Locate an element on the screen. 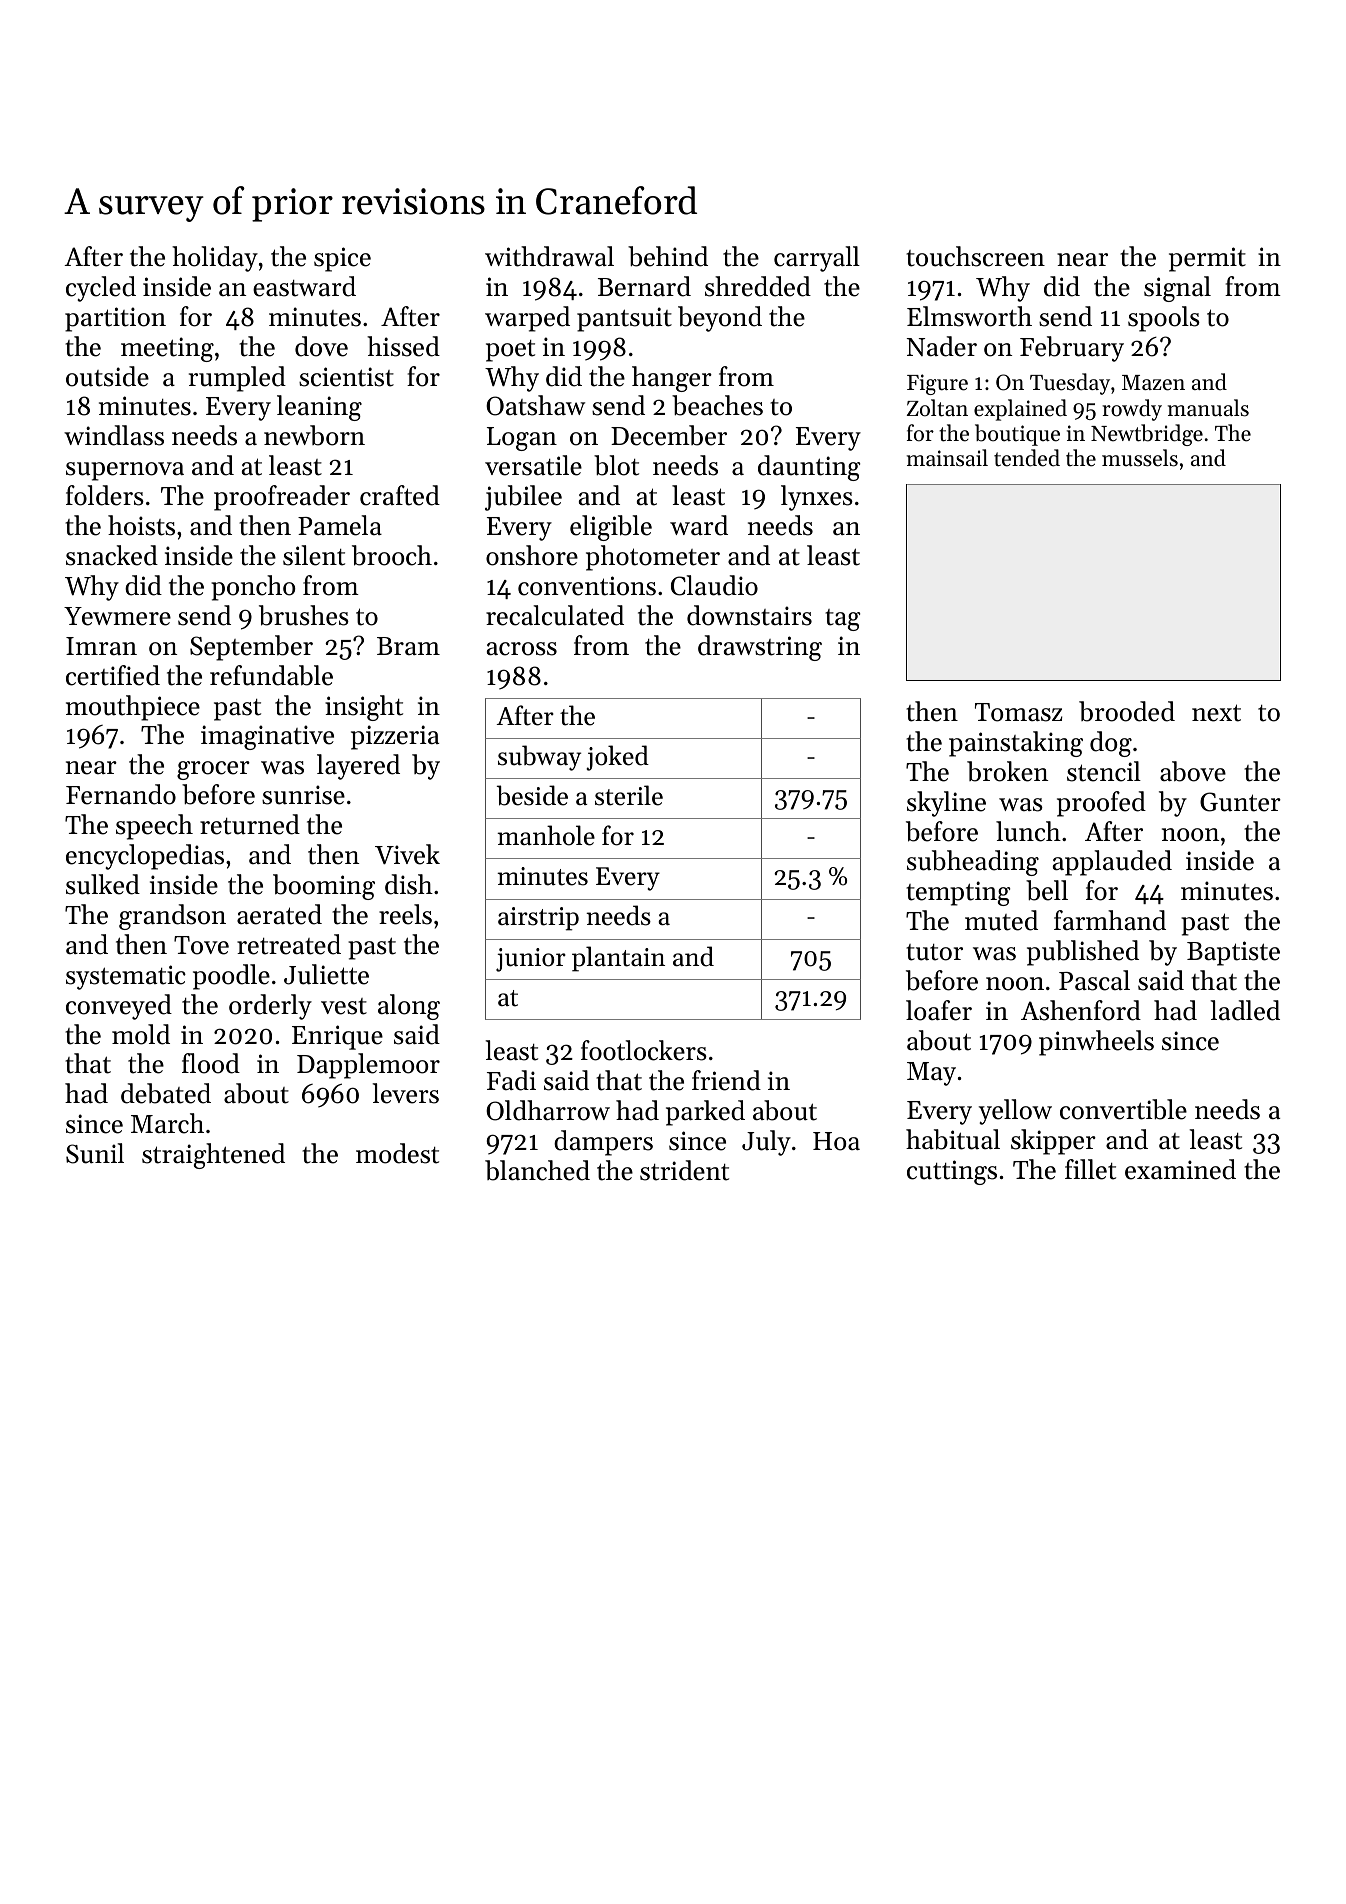  next is located at coordinates (1216, 713).
